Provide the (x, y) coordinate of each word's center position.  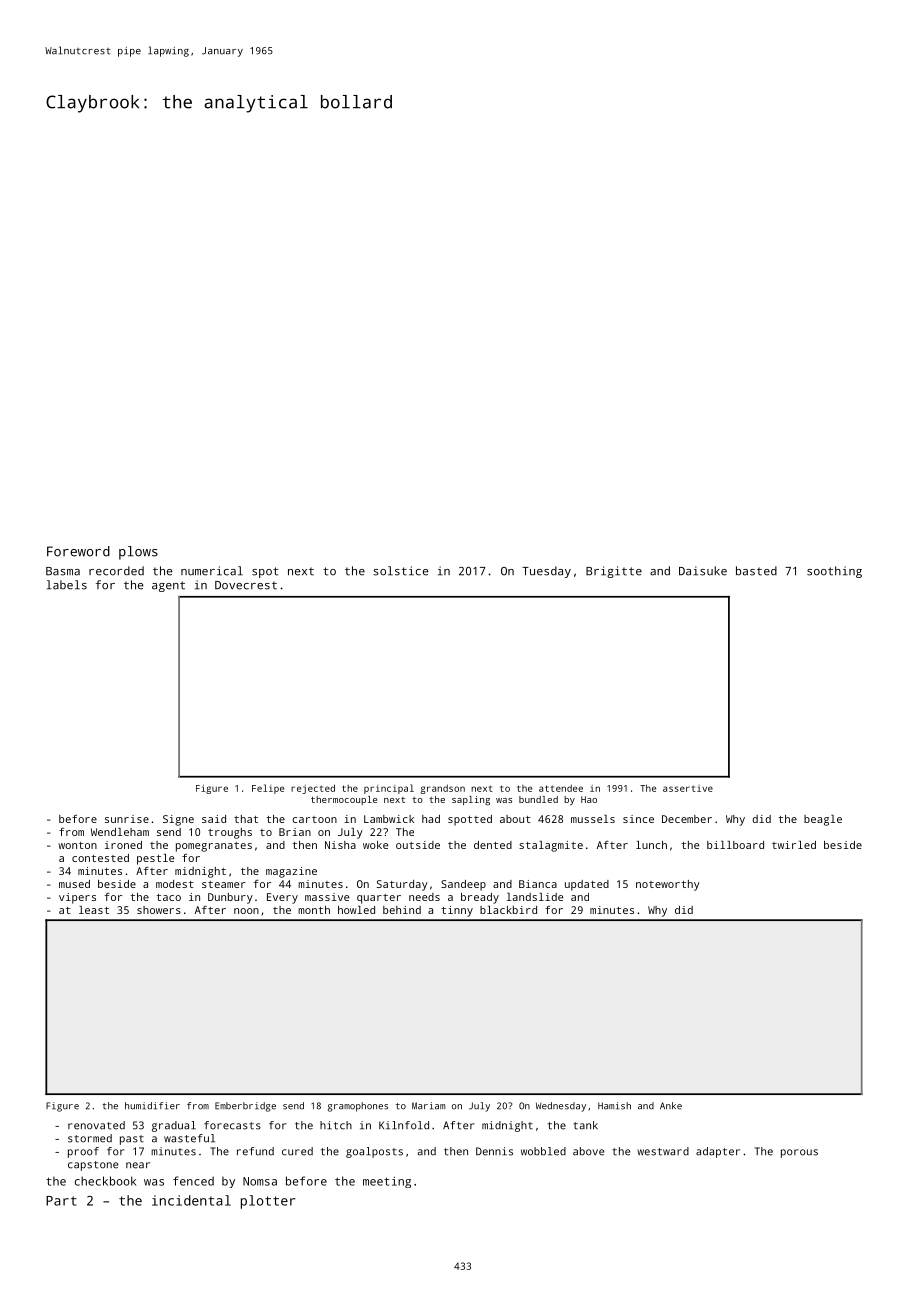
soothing (834, 572)
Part (61, 1201)
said (214, 819)
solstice (400, 571)
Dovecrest (246, 585)
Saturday (402, 885)
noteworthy (668, 885)
